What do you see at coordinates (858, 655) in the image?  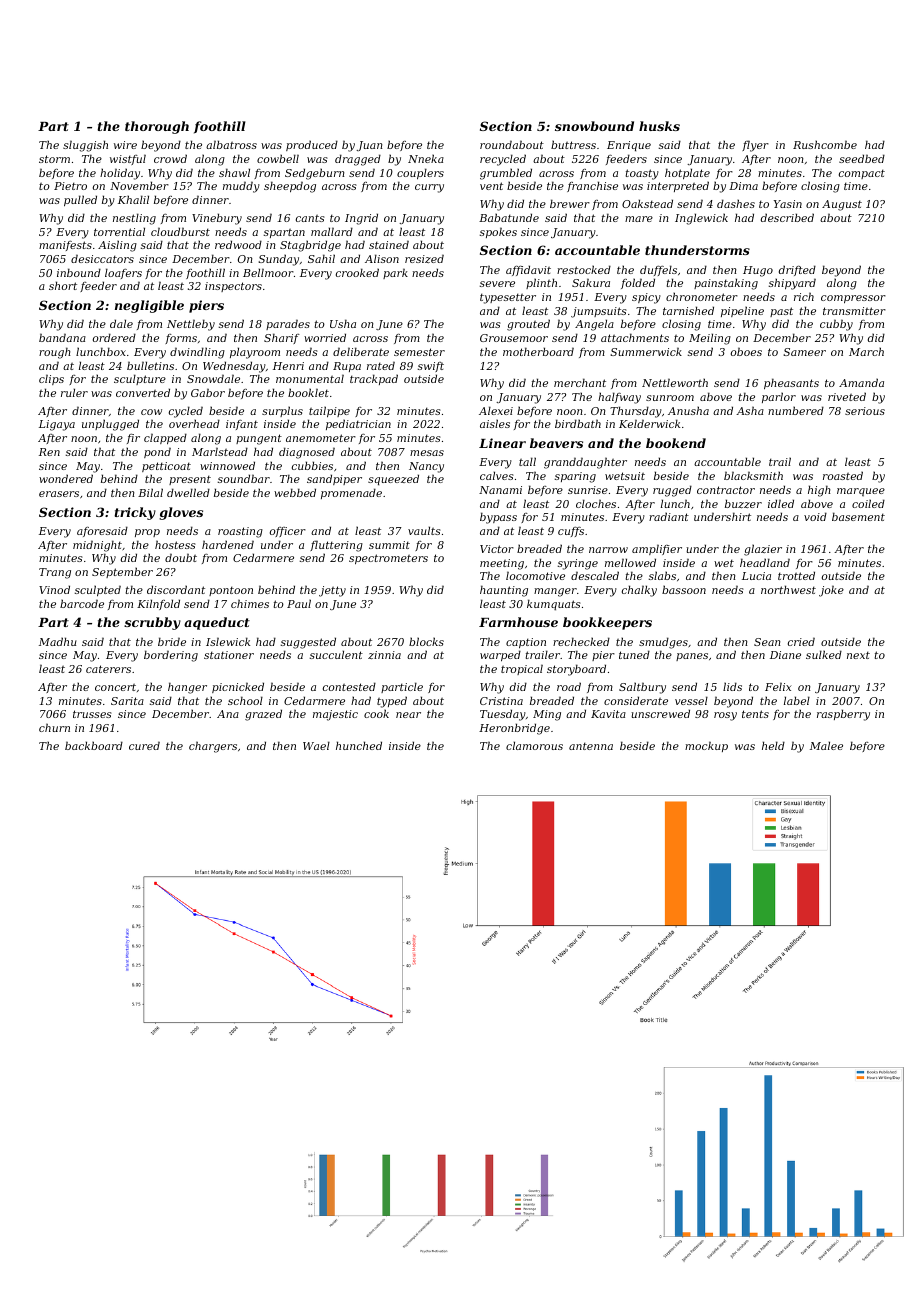 I see `next` at bounding box center [858, 655].
